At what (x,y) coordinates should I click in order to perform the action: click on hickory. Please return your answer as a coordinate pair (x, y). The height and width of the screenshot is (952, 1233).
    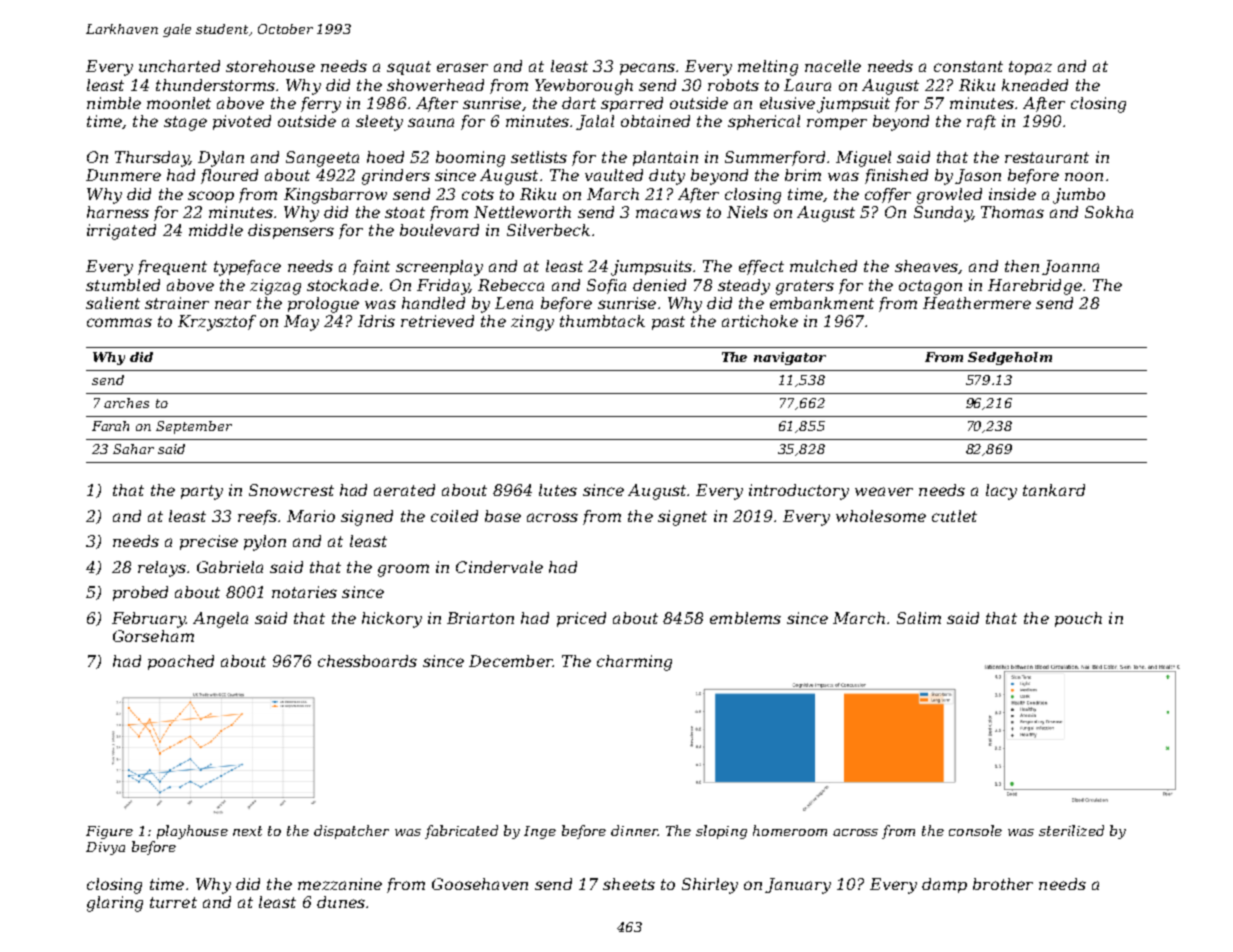
    Looking at the image, I should click on (392, 620).
